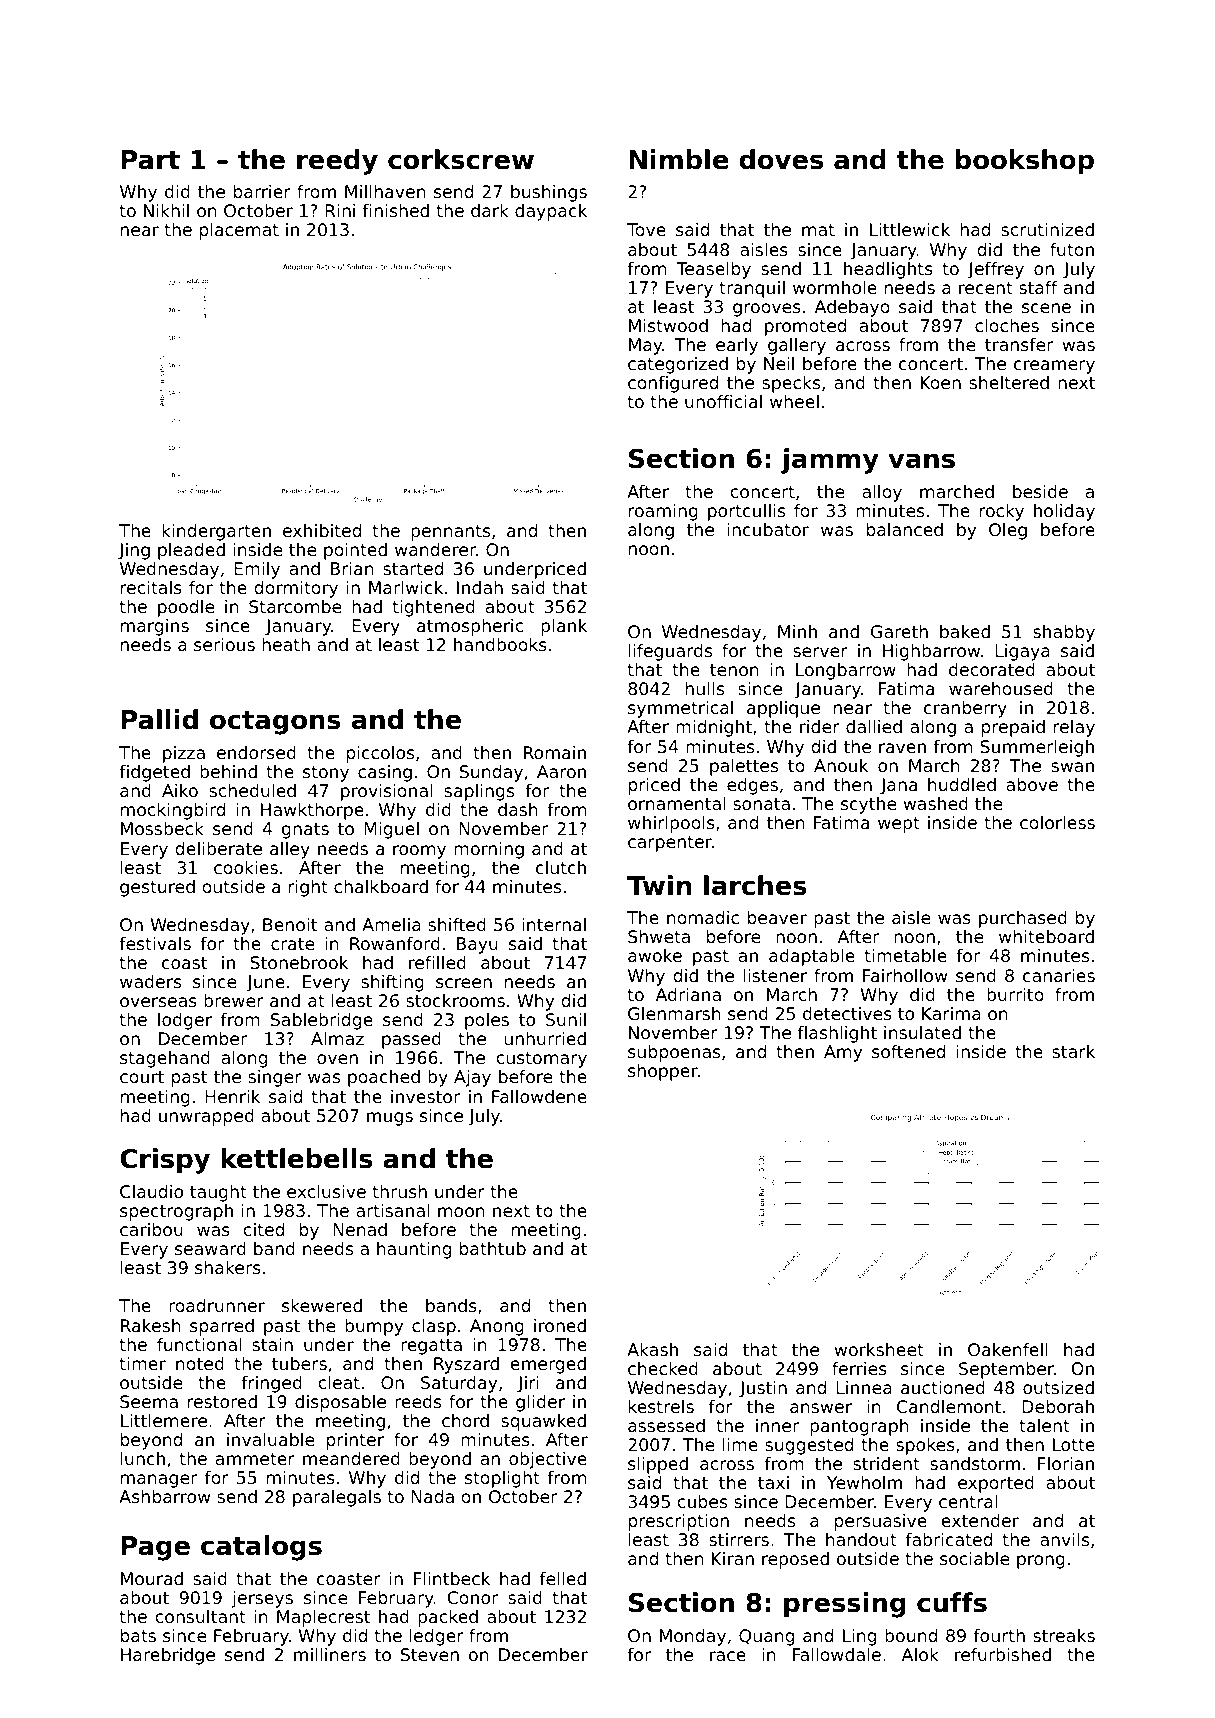 The height and width of the image is (1718, 1215). What do you see at coordinates (297, 1158) in the image?
I see `kettlebells` at bounding box center [297, 1158].
